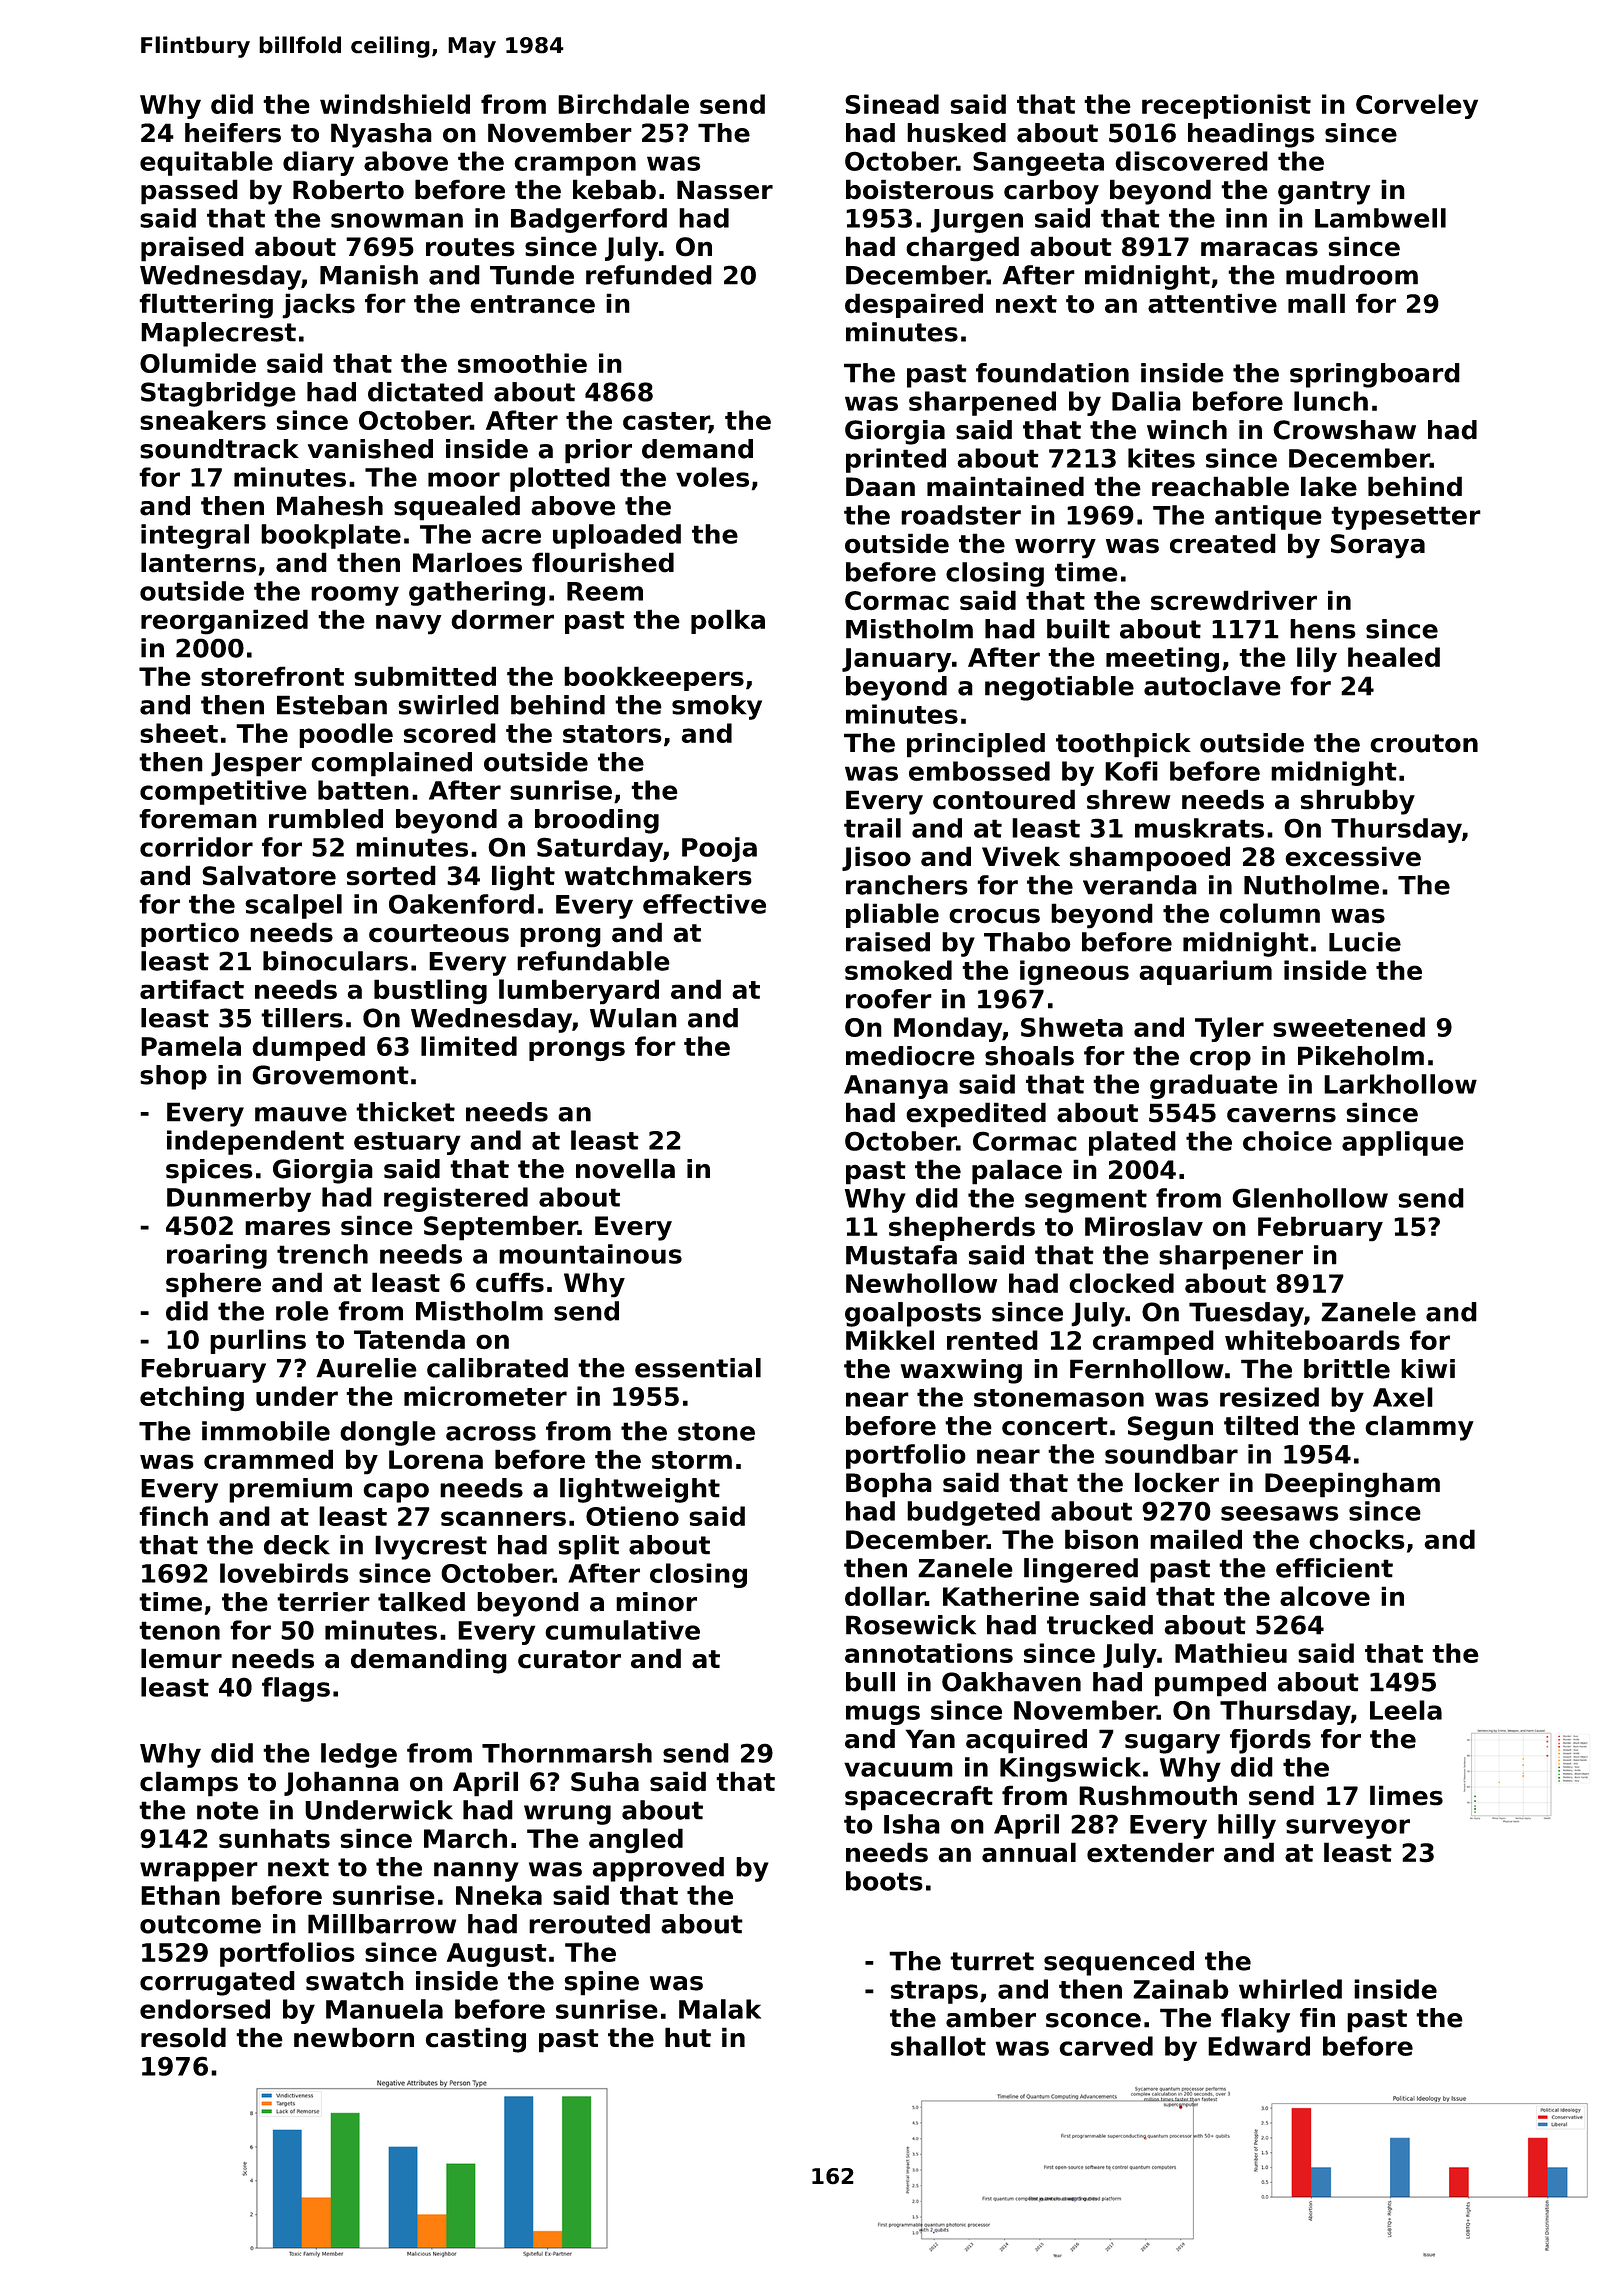 The height and width of the screenshot is (2292, 1620). I want to click on Corveley, so click(1417, 106).
